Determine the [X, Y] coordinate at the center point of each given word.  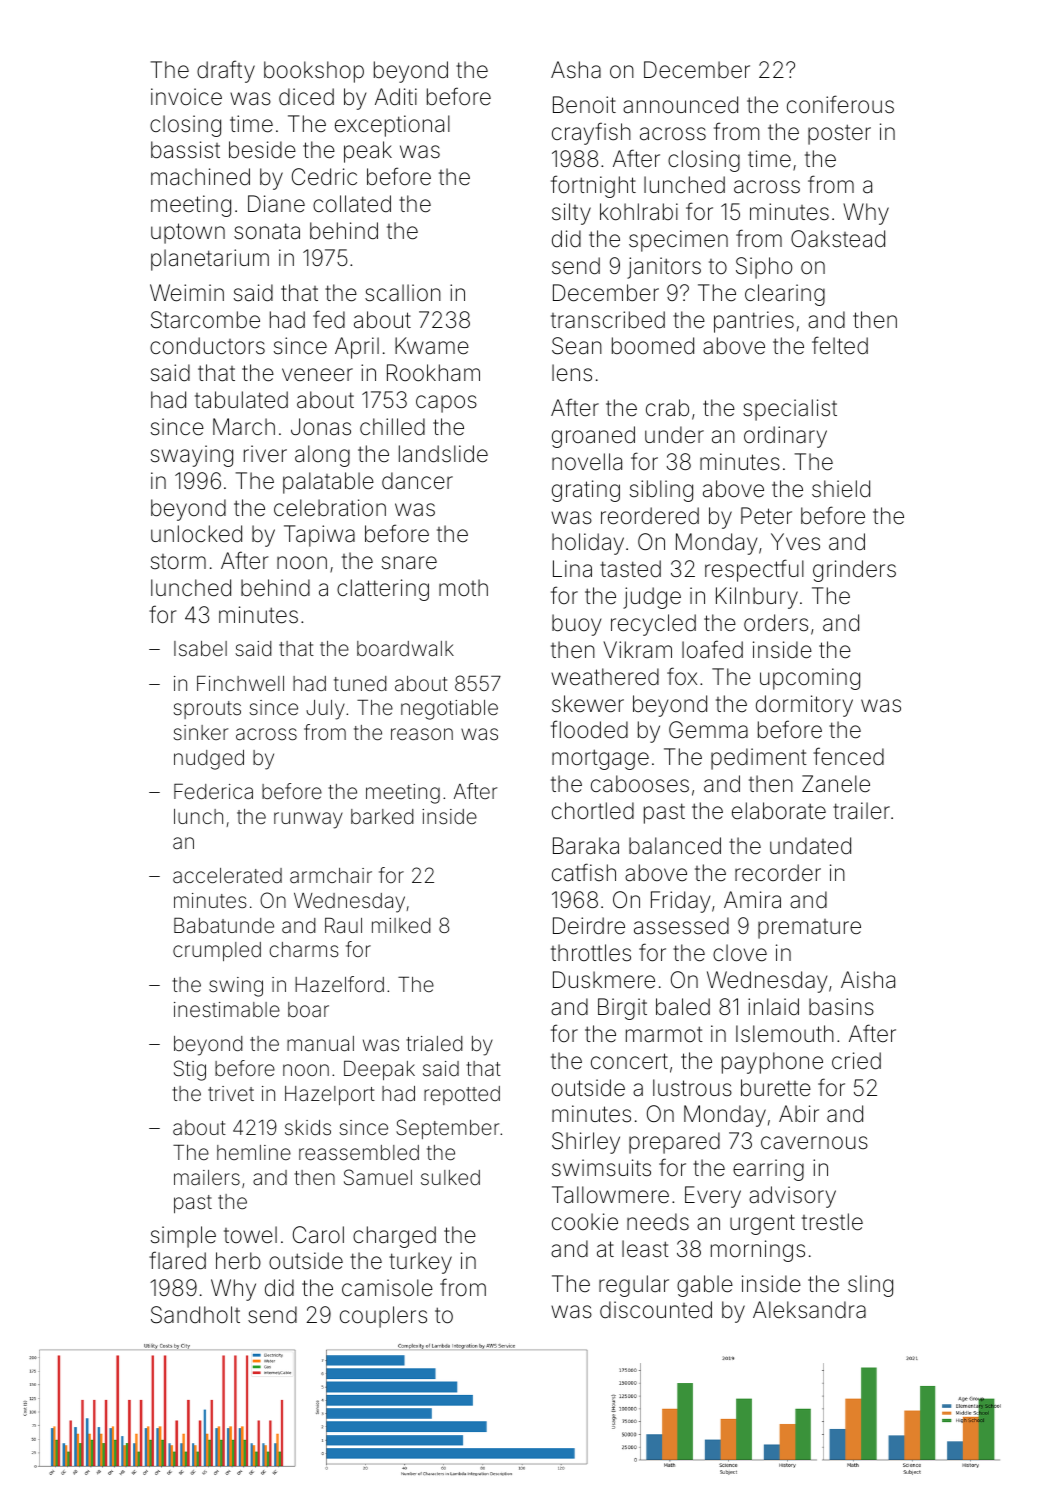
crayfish [591, 133]
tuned [360, 683]
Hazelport [330, 1095]
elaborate [779, 811]
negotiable [449, 710]
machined [200, 177]
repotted [462, 1095]
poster [839, 134]
